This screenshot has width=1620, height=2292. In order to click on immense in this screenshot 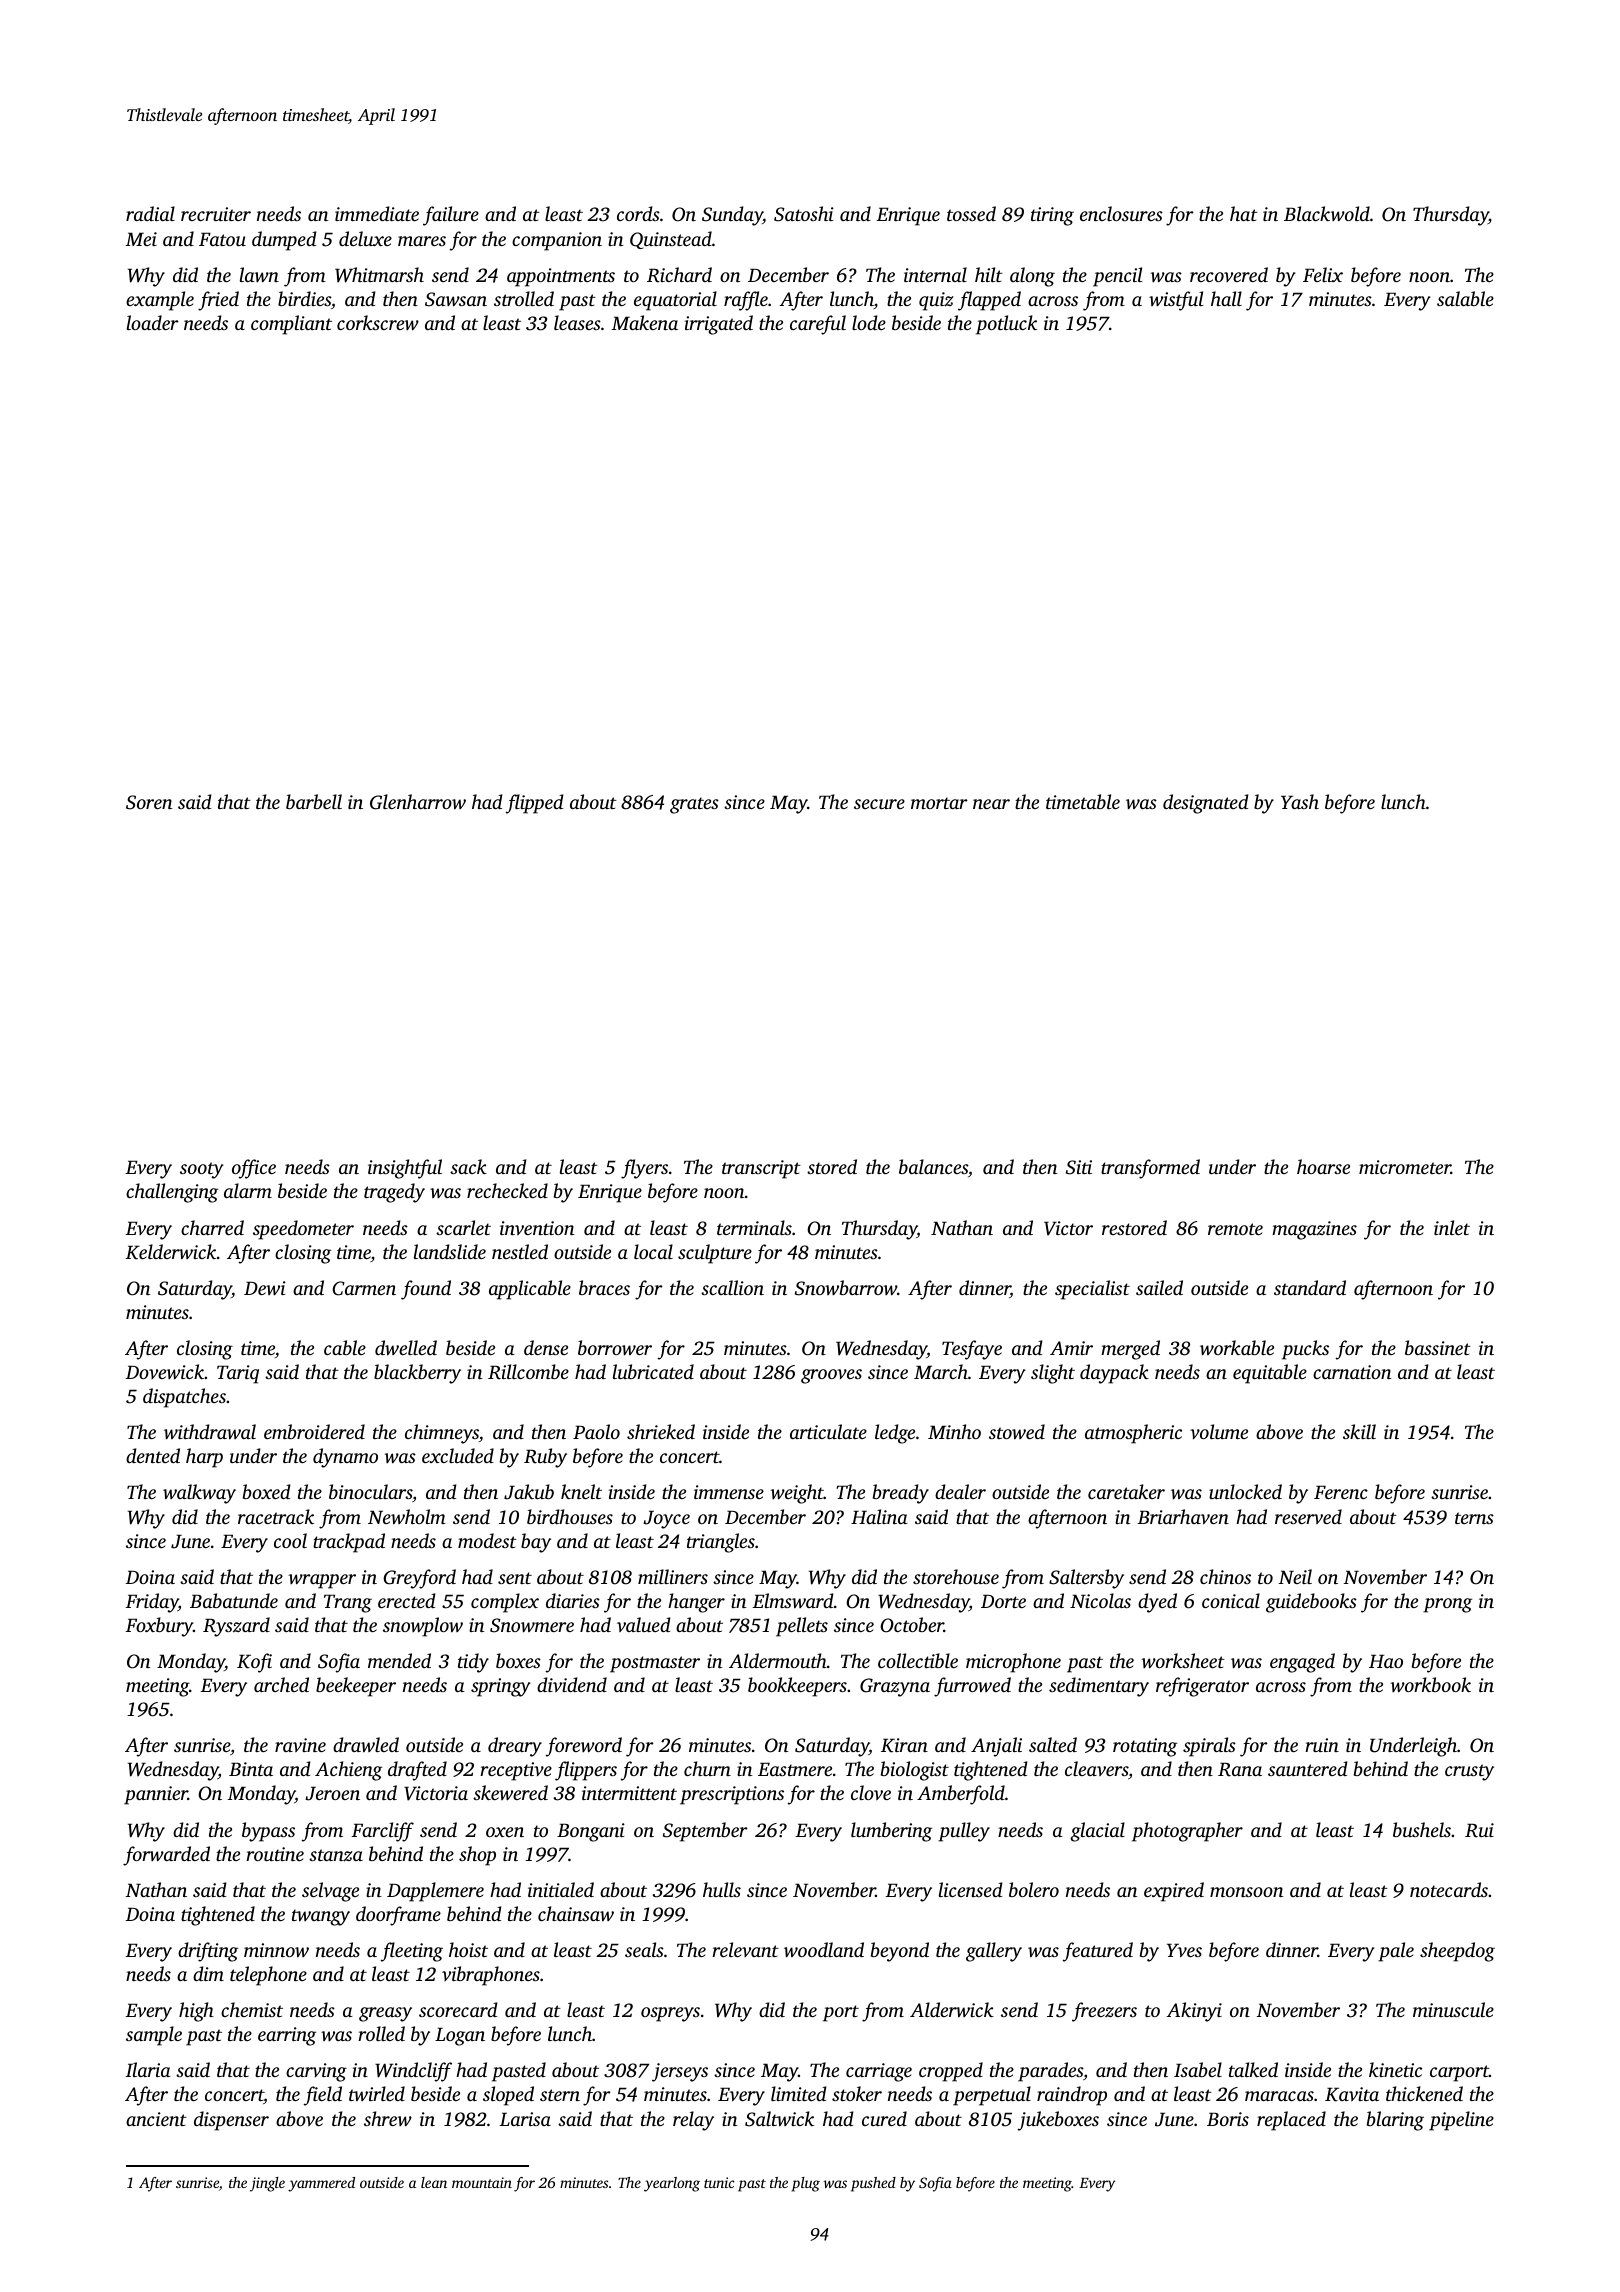, I will do `click(729, 1492)`.
